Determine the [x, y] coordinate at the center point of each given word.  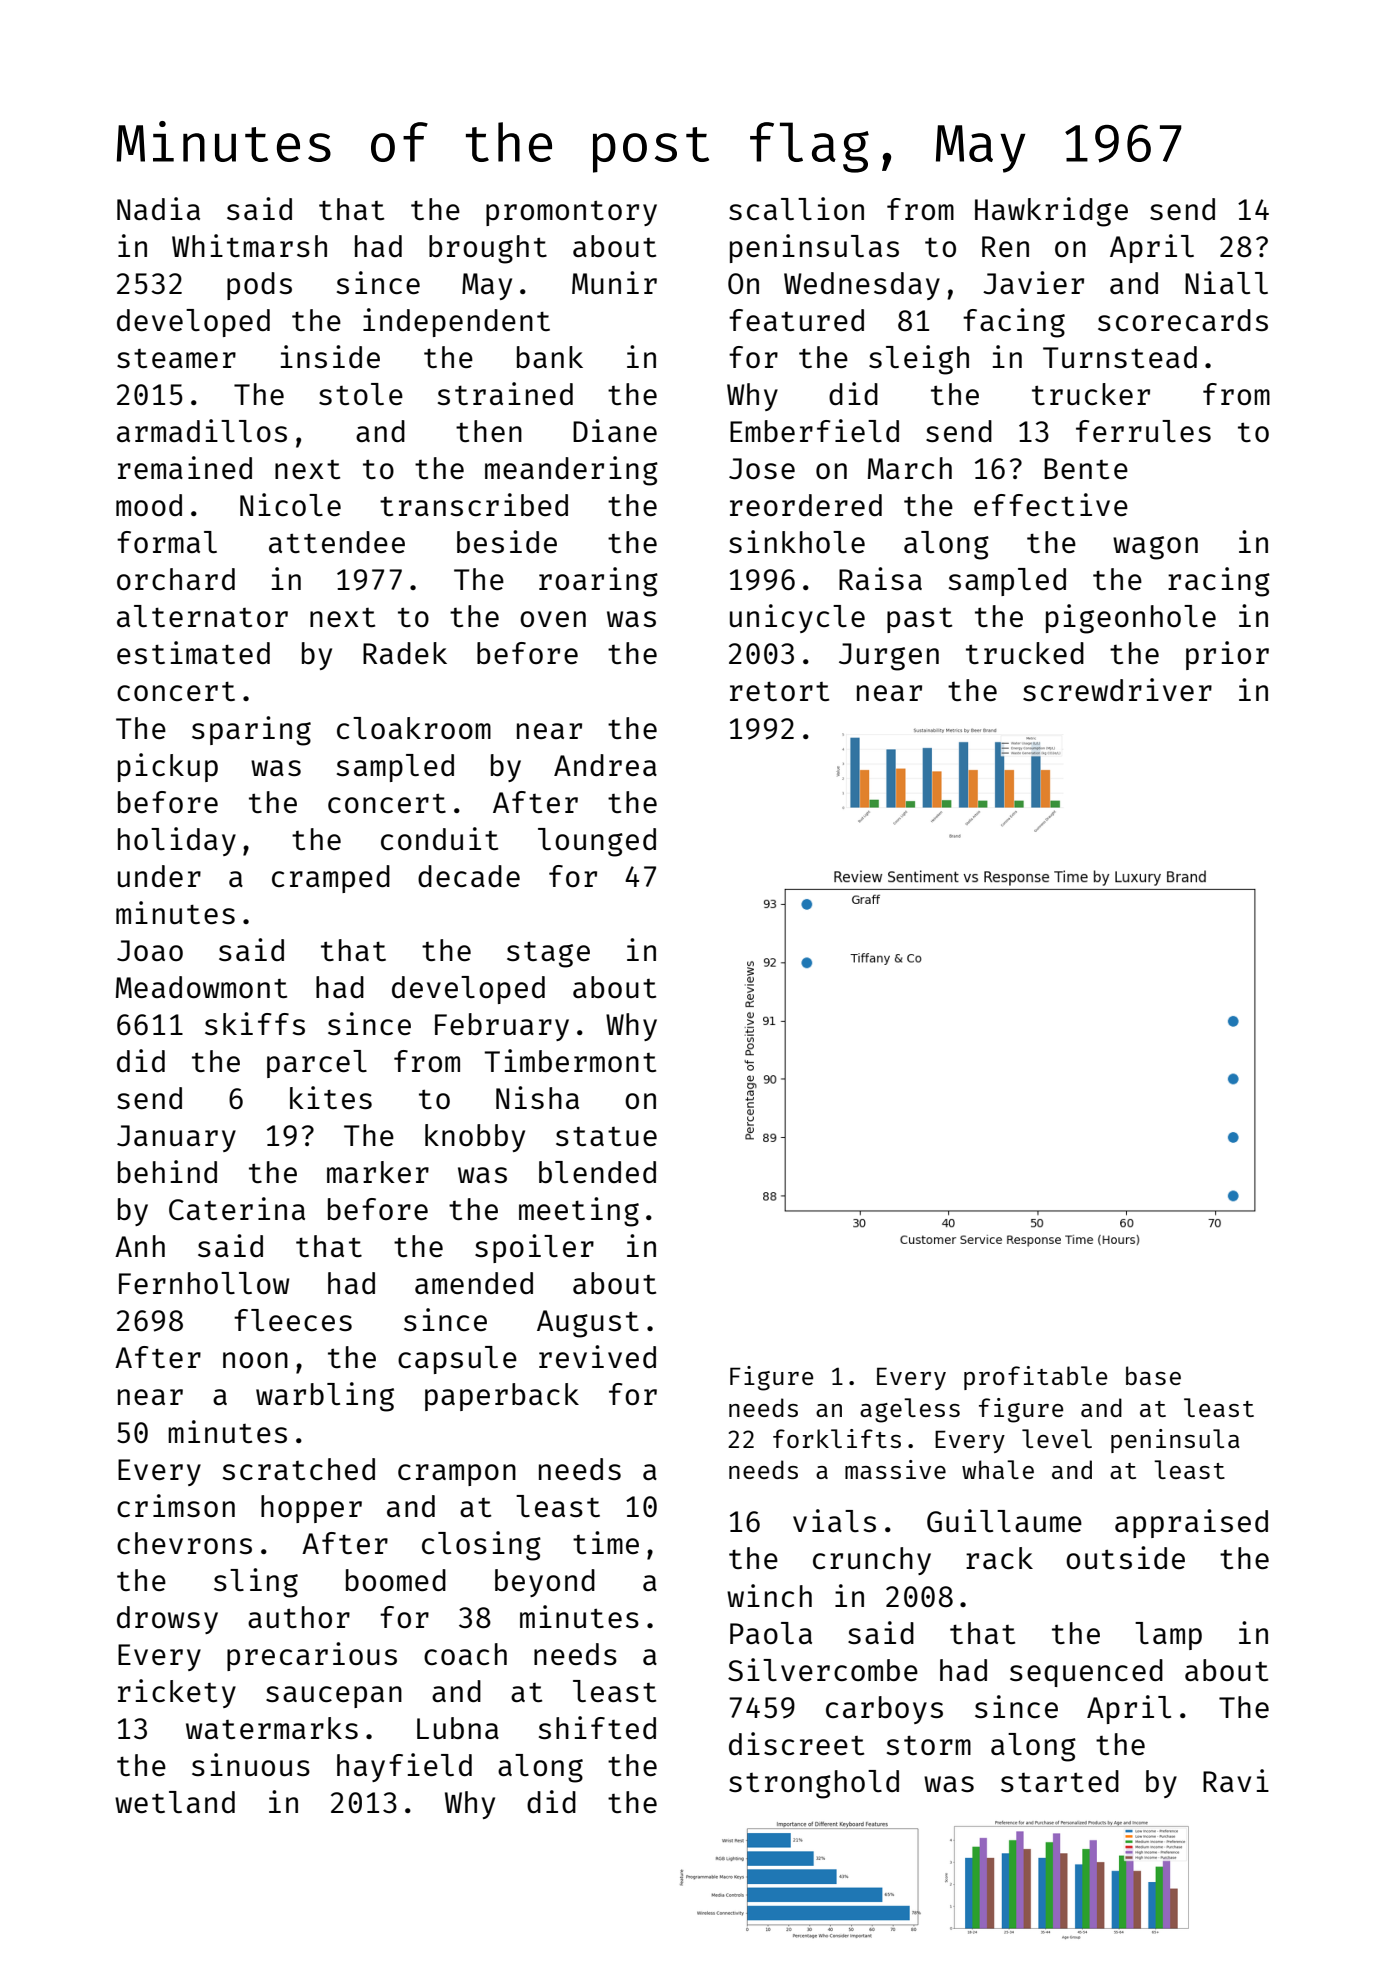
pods [259, 286]
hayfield [404, 1767]
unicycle [797, 618]
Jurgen [889, 657]
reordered [806, 505]
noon [255, 1360]
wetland [175, 1802]
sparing [251, 731]
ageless [910, 1410]
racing [1219, 582]
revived [597, 1356]
